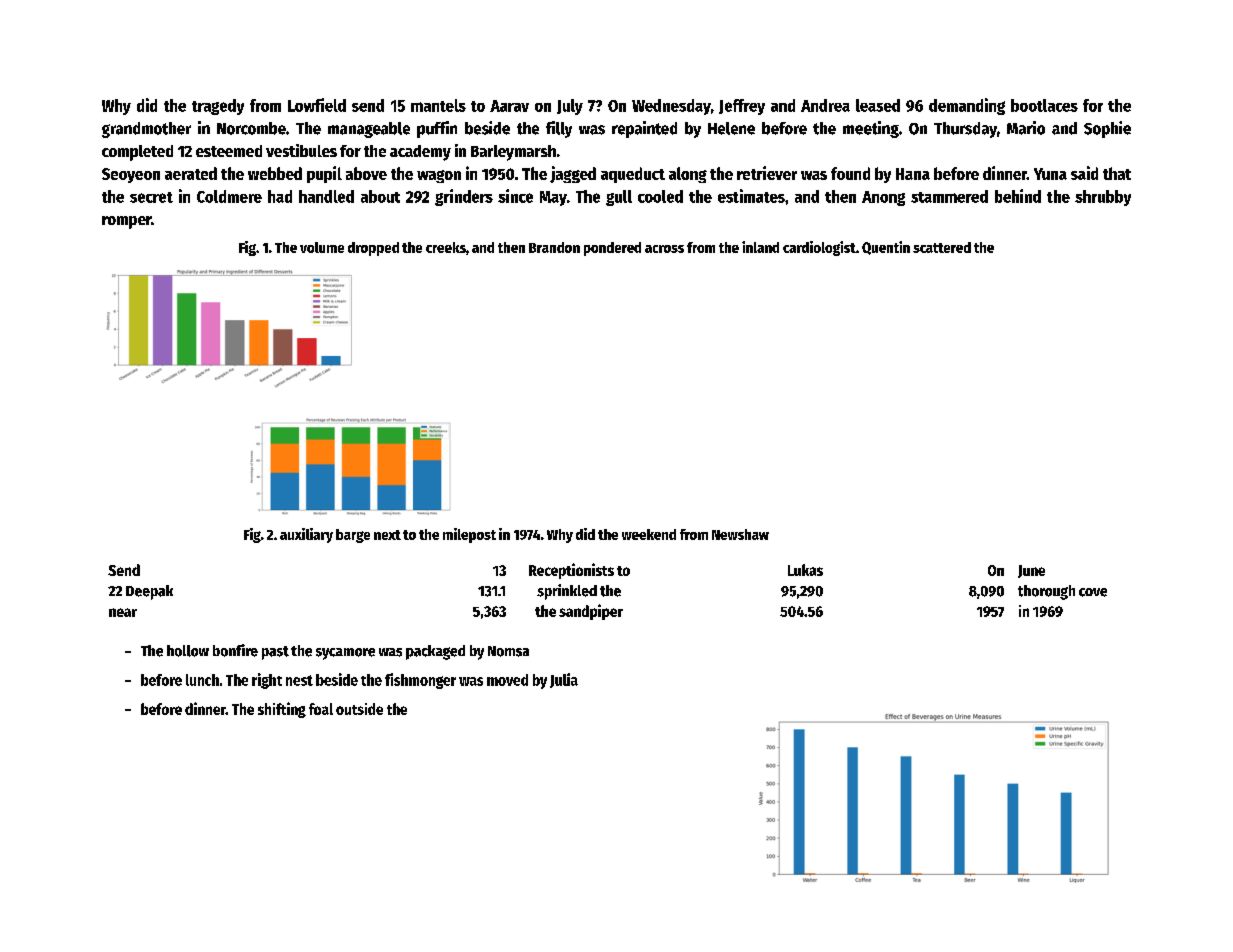 This screenshot has height=952, width=1233. Describe the element at coordinates (345, 654) in the screenshot. I see `sycamore` at that location.
